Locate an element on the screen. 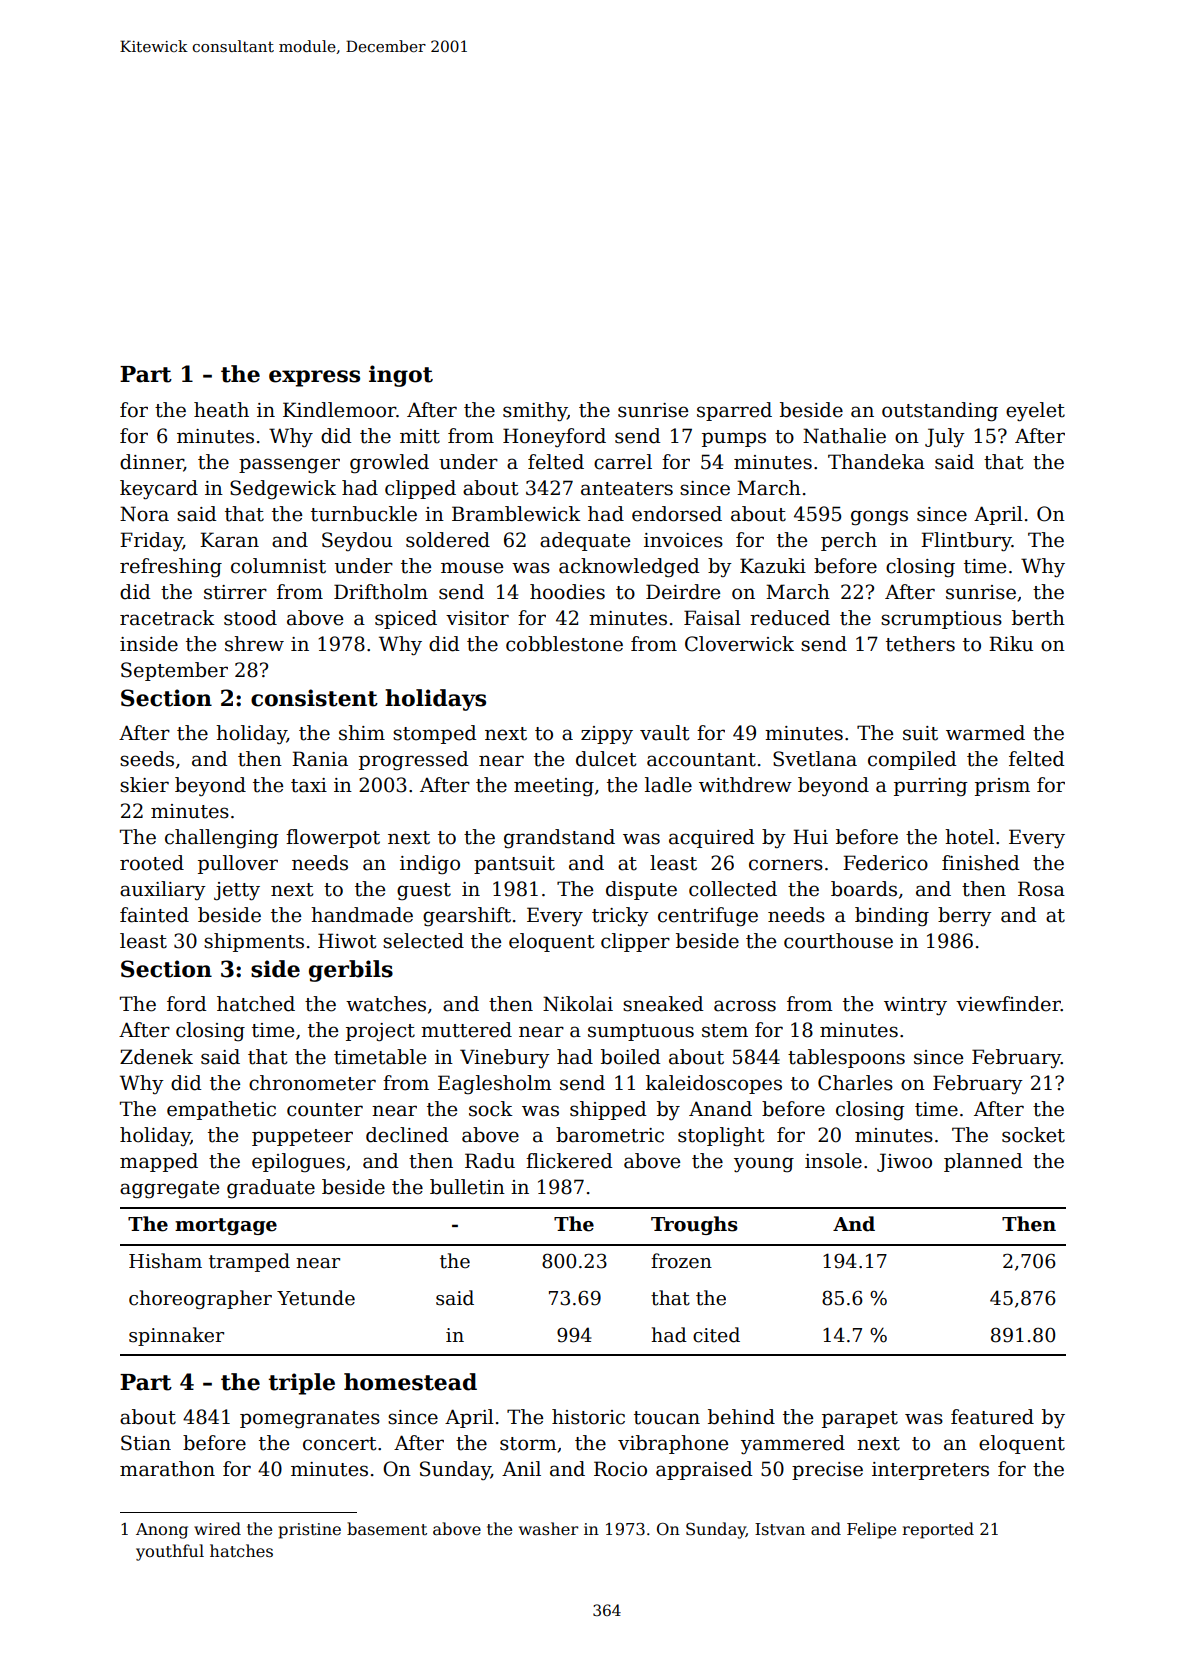 The height and width of the screenshot is (1676, 1185). Flintbury is located at coordinates (966, 542).
